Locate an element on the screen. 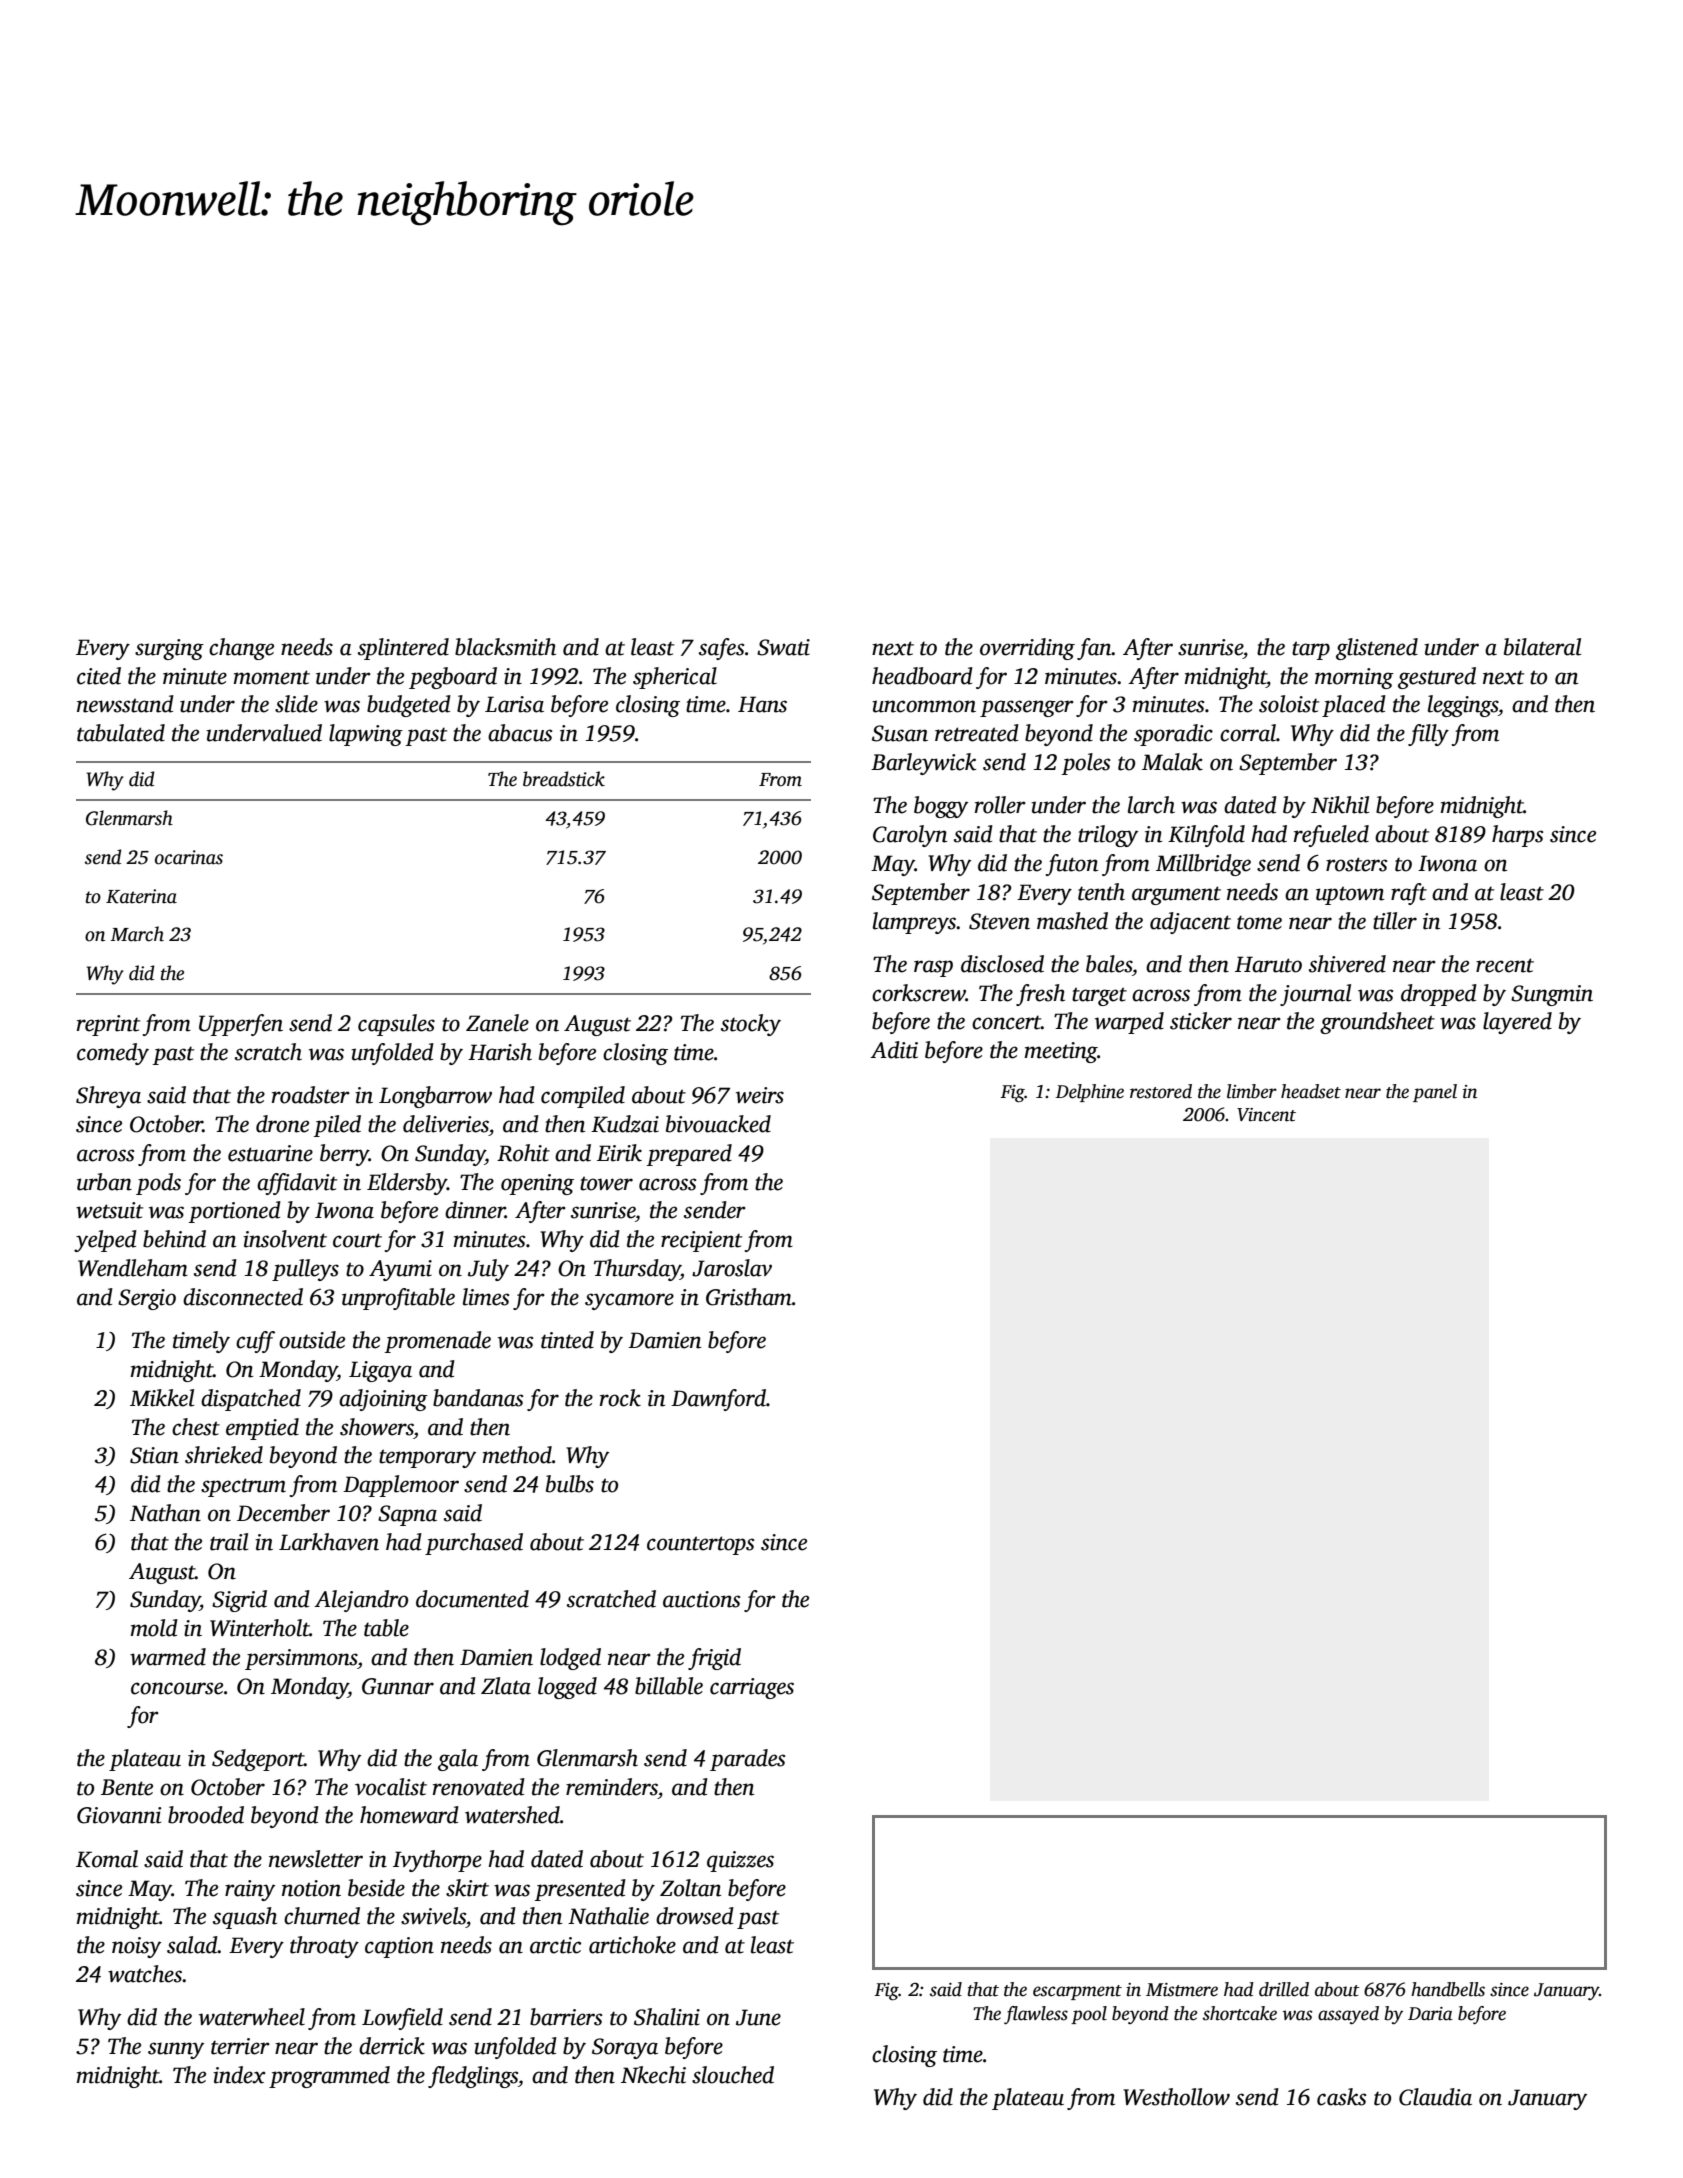  March is located at coordinates (137, 934).
